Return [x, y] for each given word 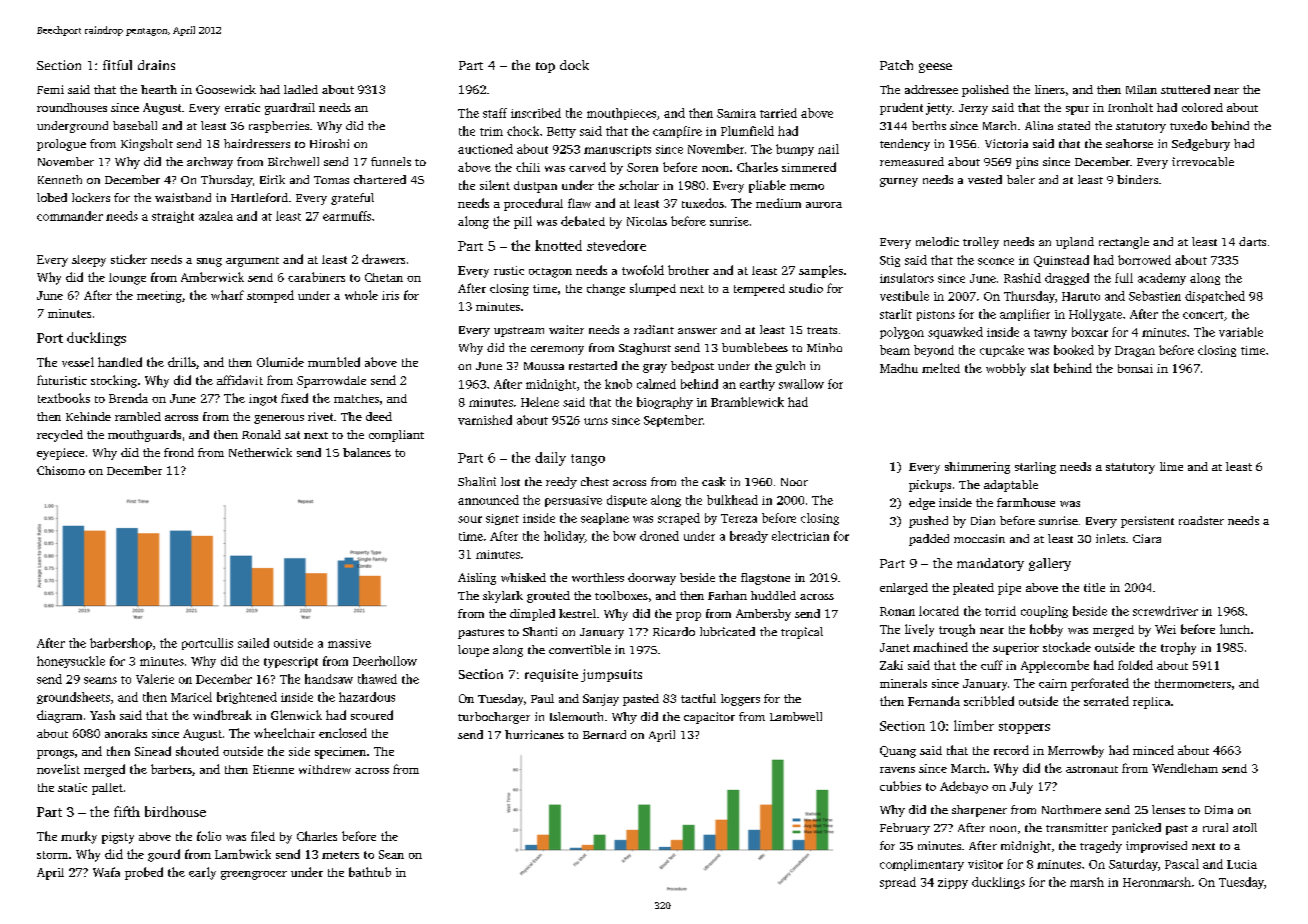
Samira [736, 113]
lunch [1235, 629]
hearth [159, 89]
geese [935, 68]
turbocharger [494, 718]
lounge [127, 279]
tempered [759, 290]
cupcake [1002, 351]
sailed [253, 643]
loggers [740, 700]
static [72, 787]
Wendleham [1185, 768]
